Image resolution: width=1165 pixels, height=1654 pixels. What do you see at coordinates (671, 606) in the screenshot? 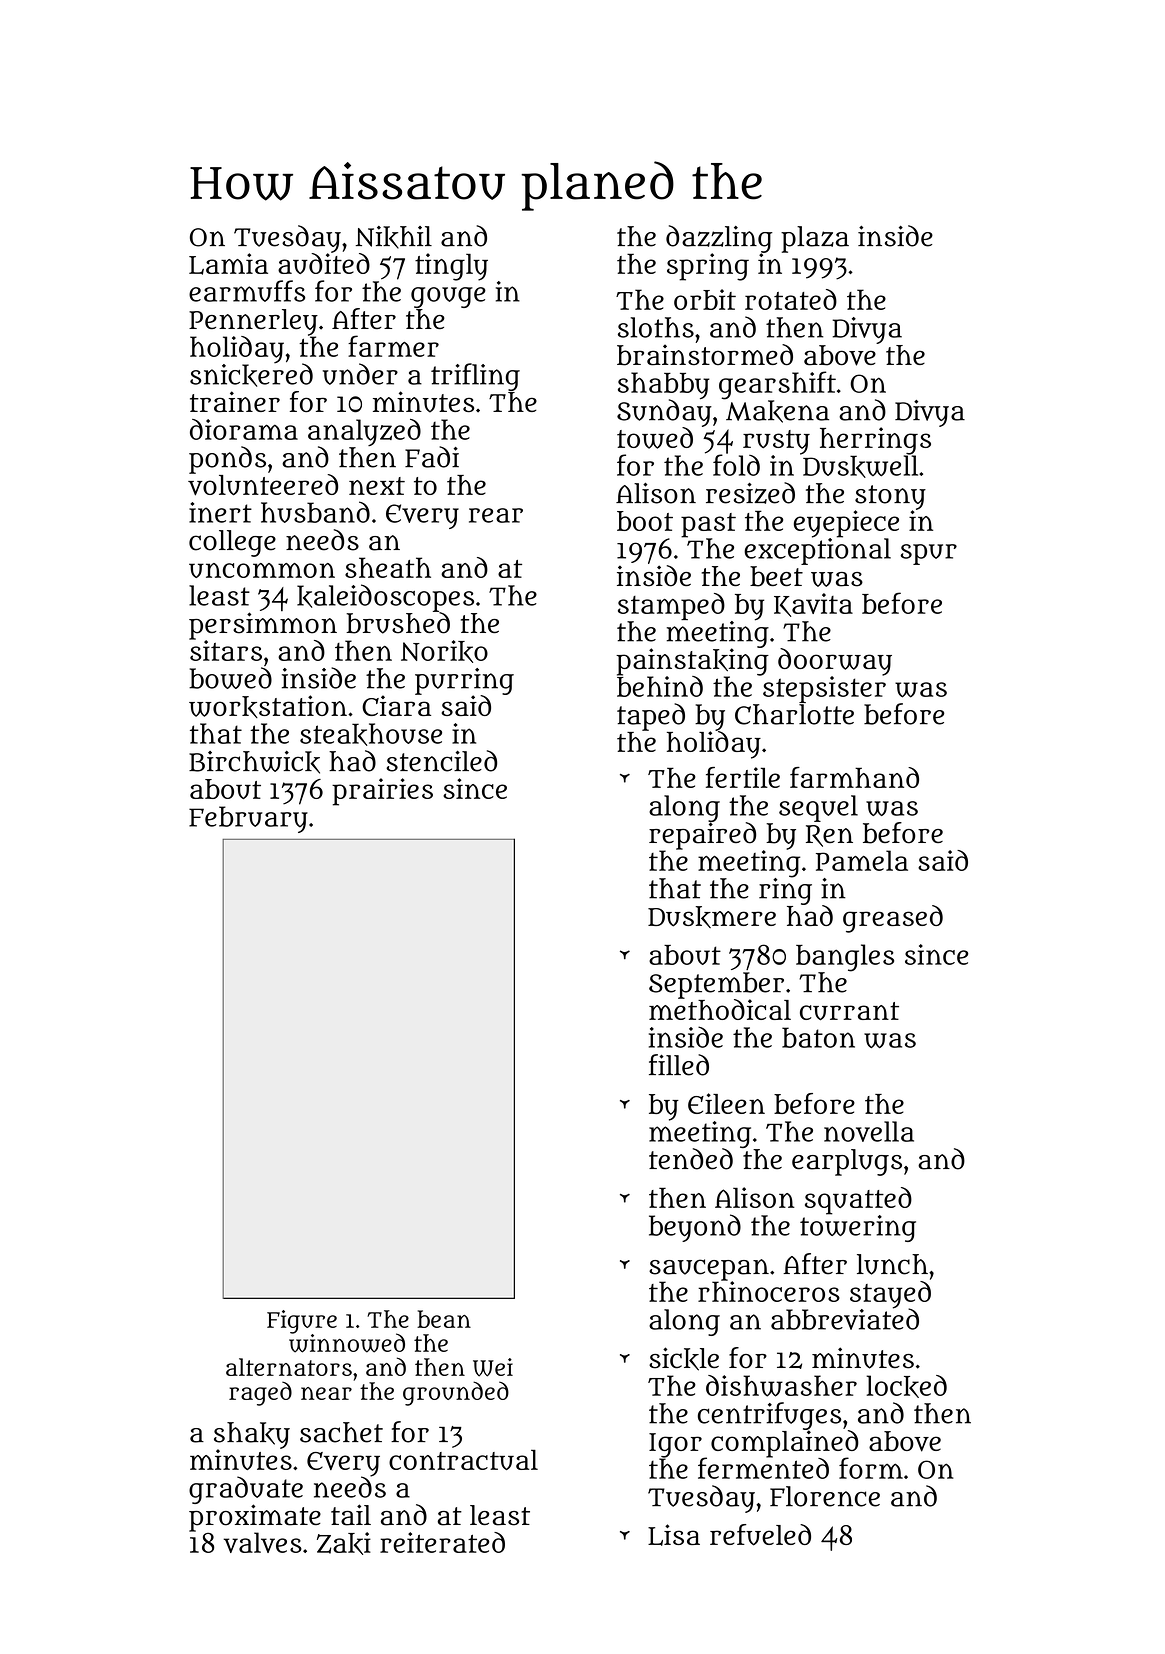
I see `stamped` at bounding box center [671, 606].
